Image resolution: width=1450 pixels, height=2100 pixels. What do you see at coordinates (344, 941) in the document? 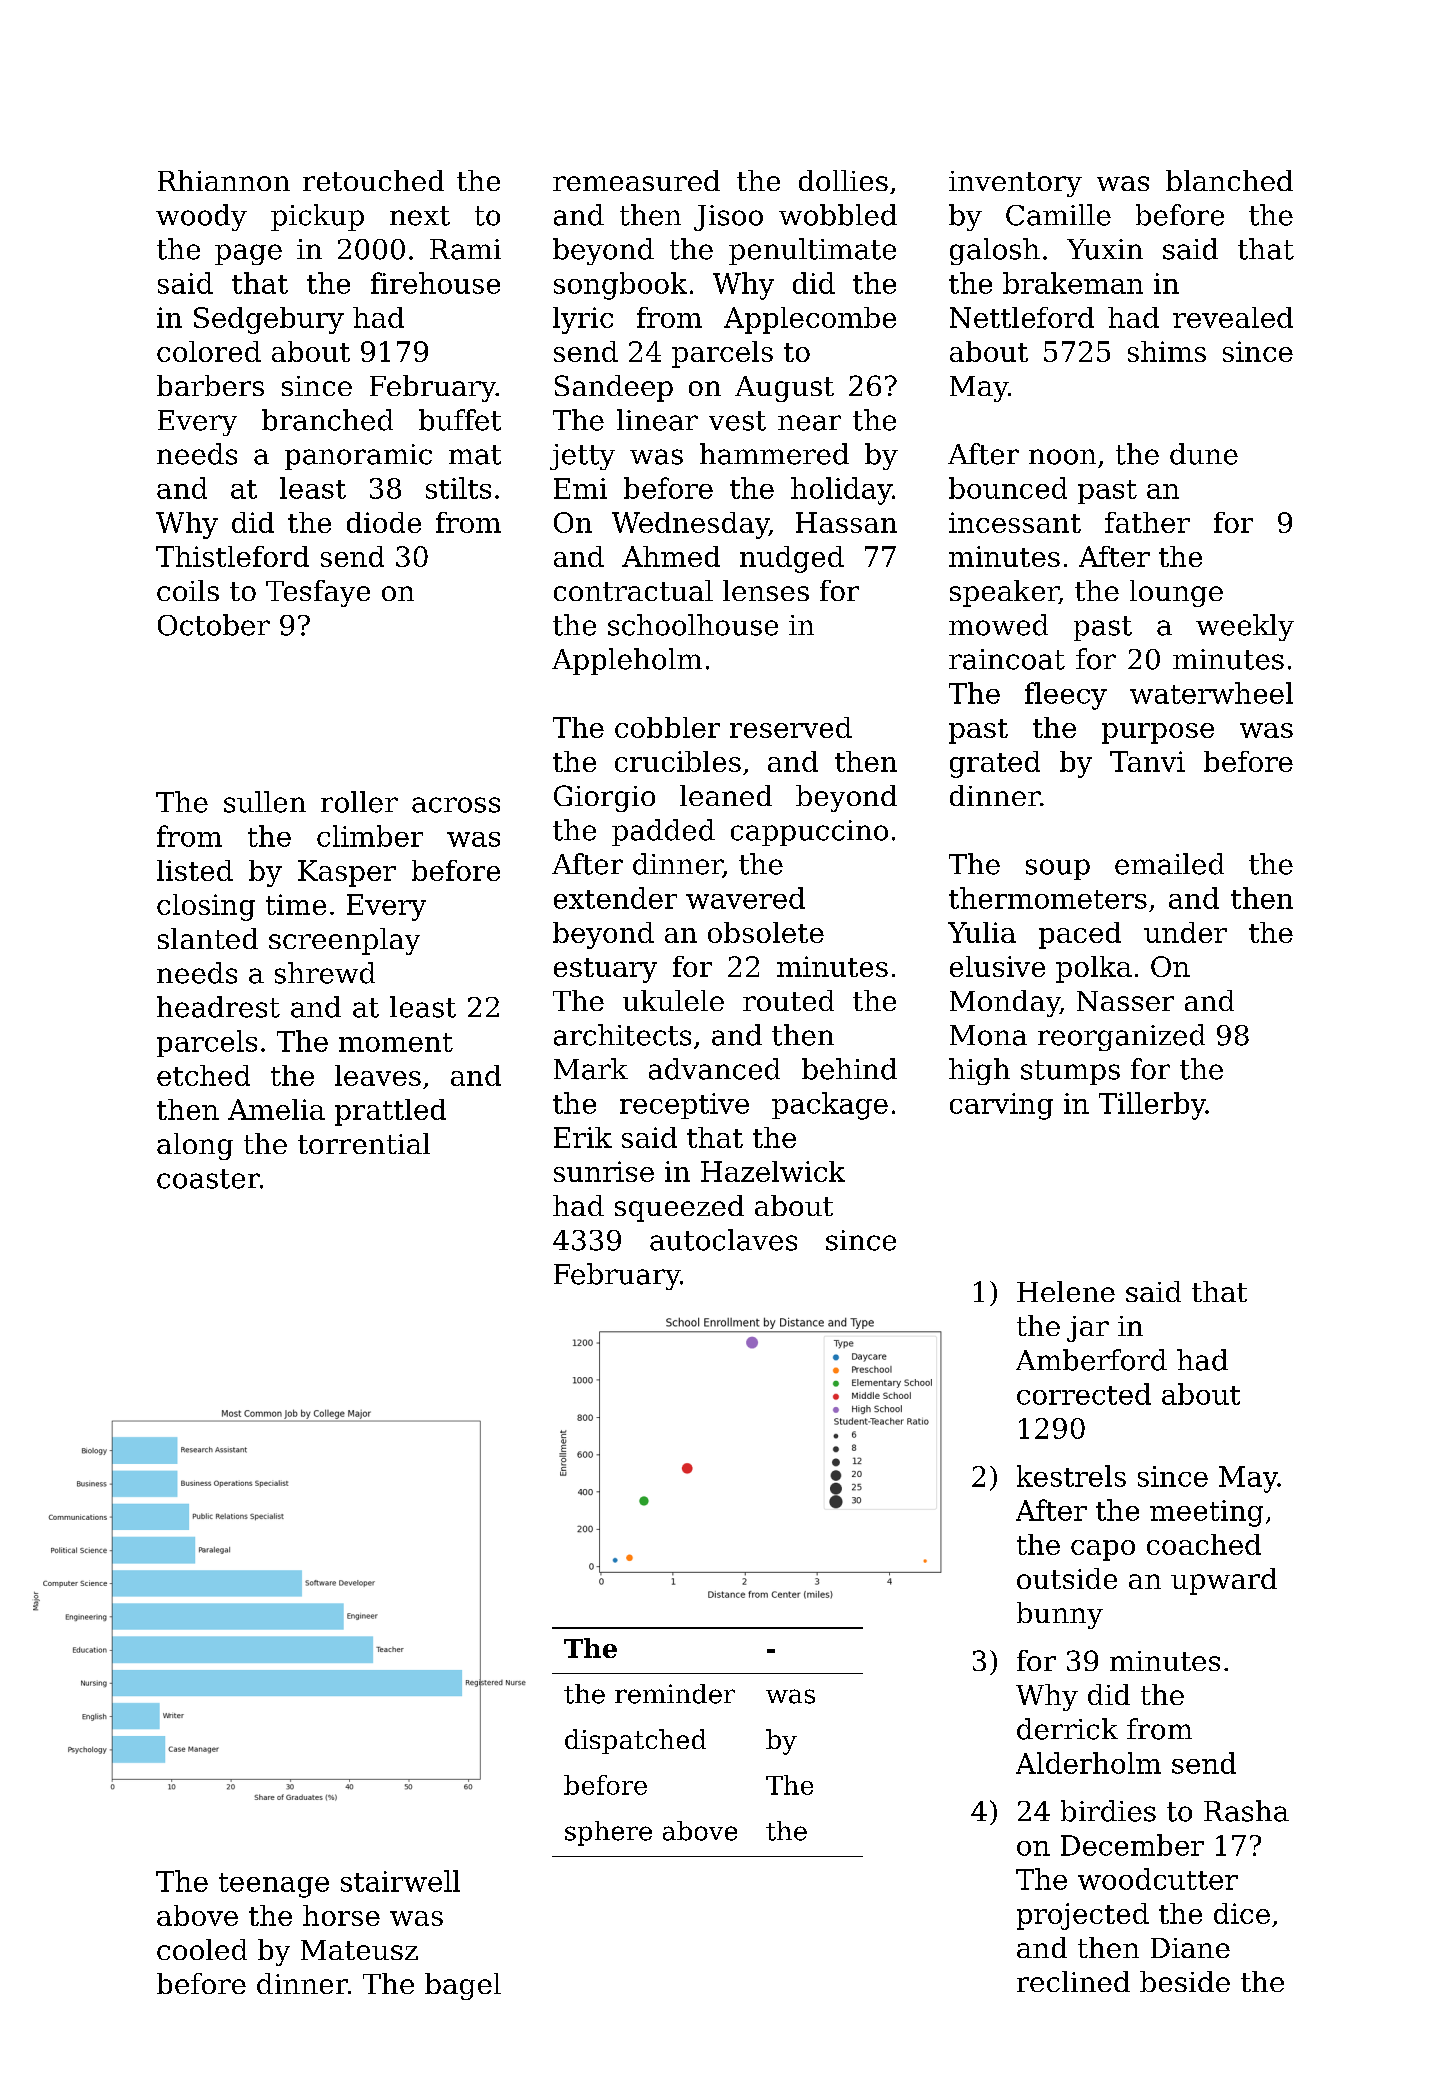
I see `screenplay` at bounding box center [344, 941].
